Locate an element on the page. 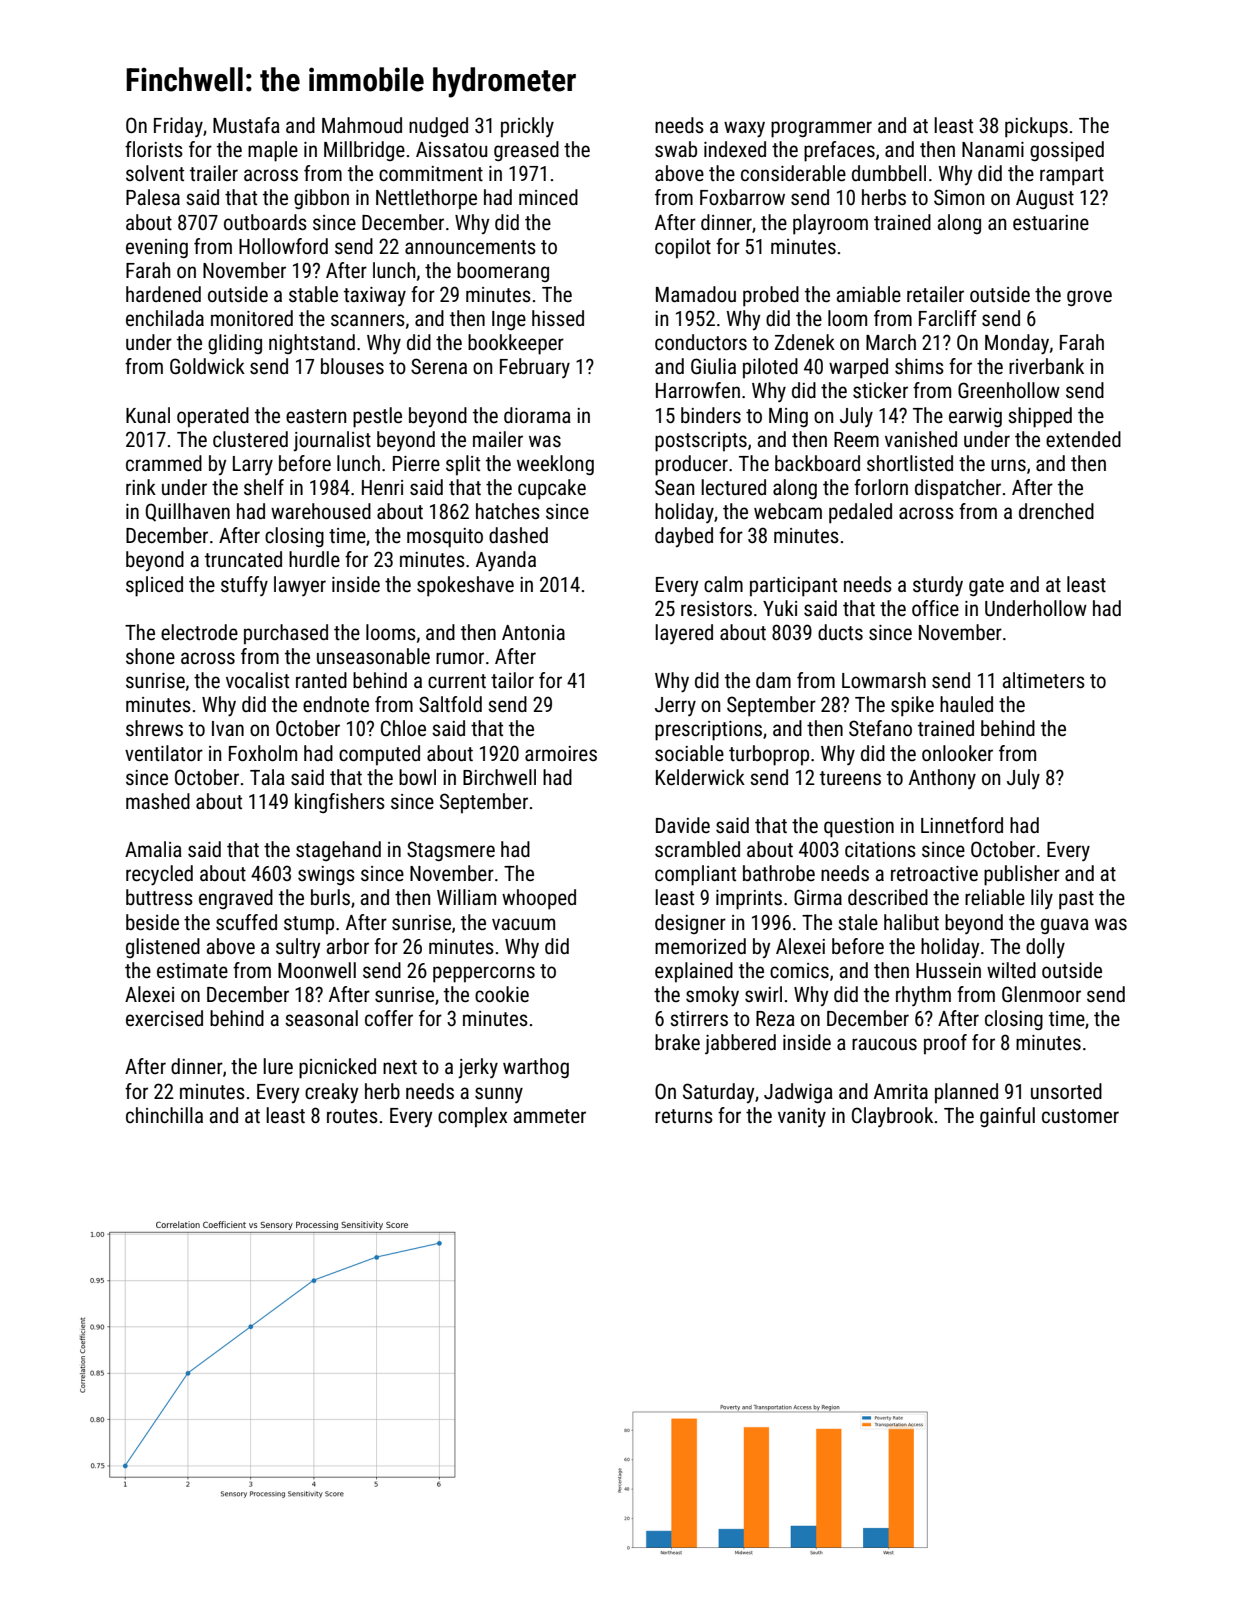 The image size is (1253, 1622). Serena is located at coordinates (439, 366).
